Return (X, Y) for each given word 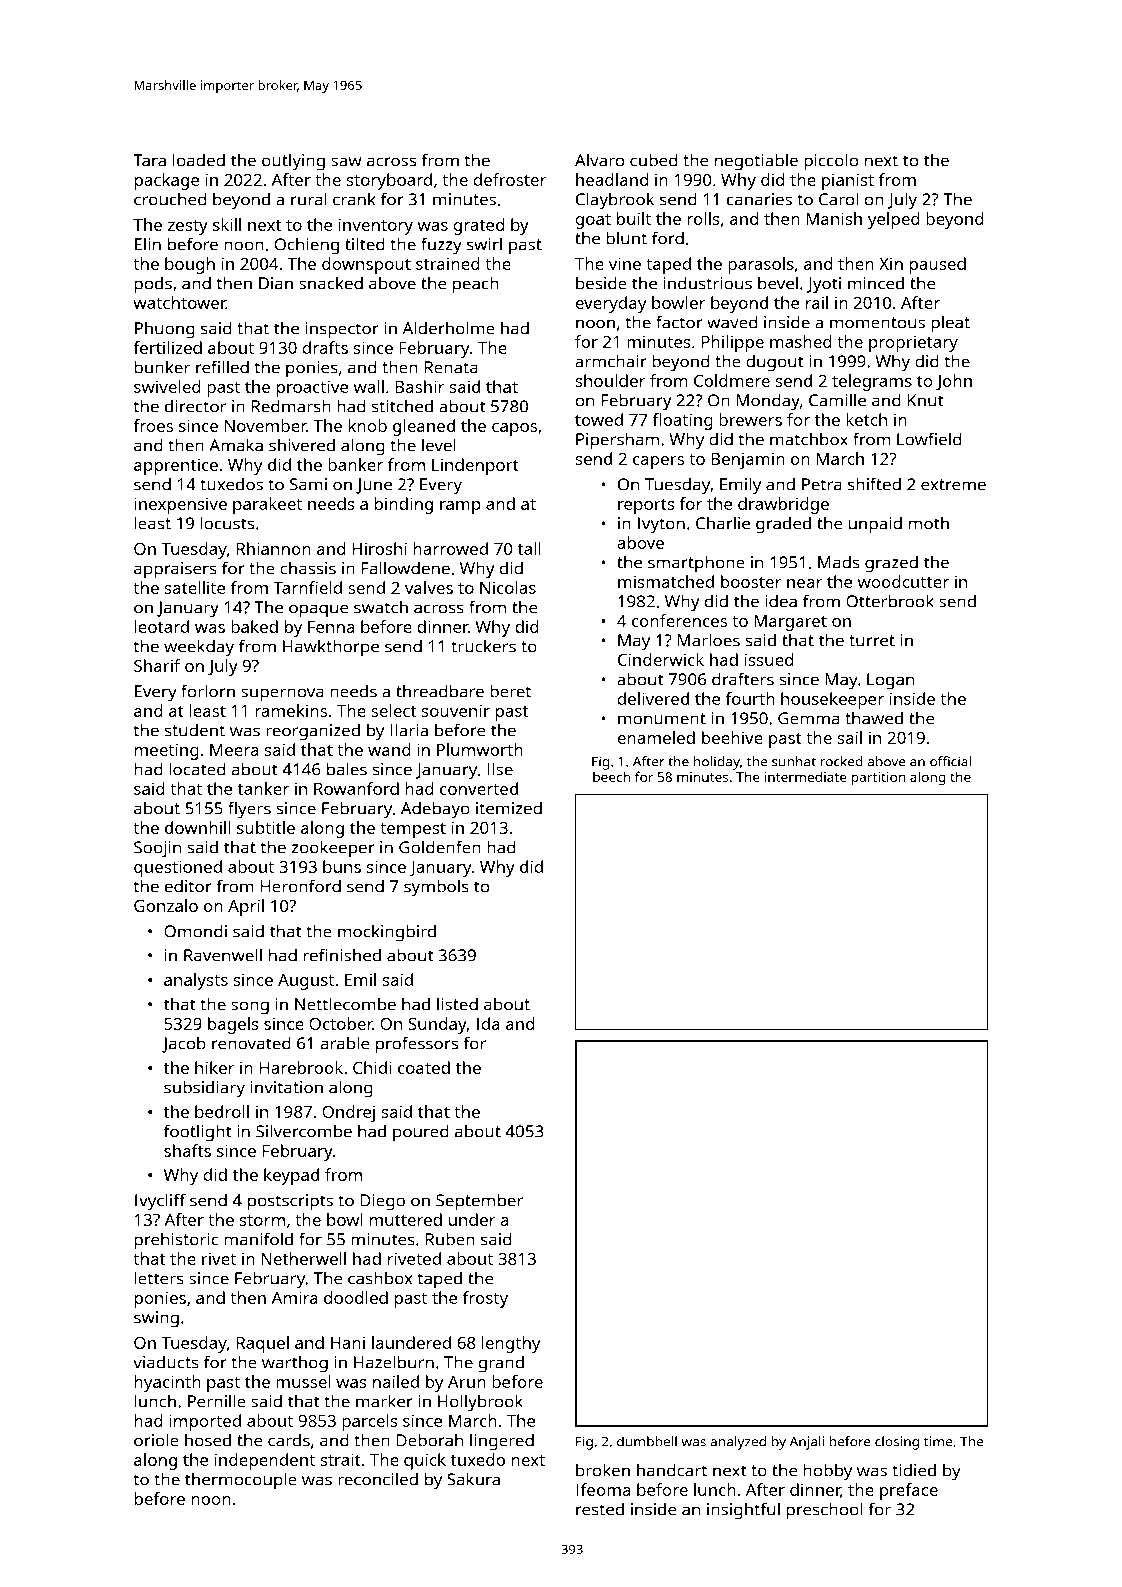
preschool (824, 1511)
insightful (743, 1511)
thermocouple (241, 1481)
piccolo (831, 162)
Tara (149, 160)
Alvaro (599, 160)
